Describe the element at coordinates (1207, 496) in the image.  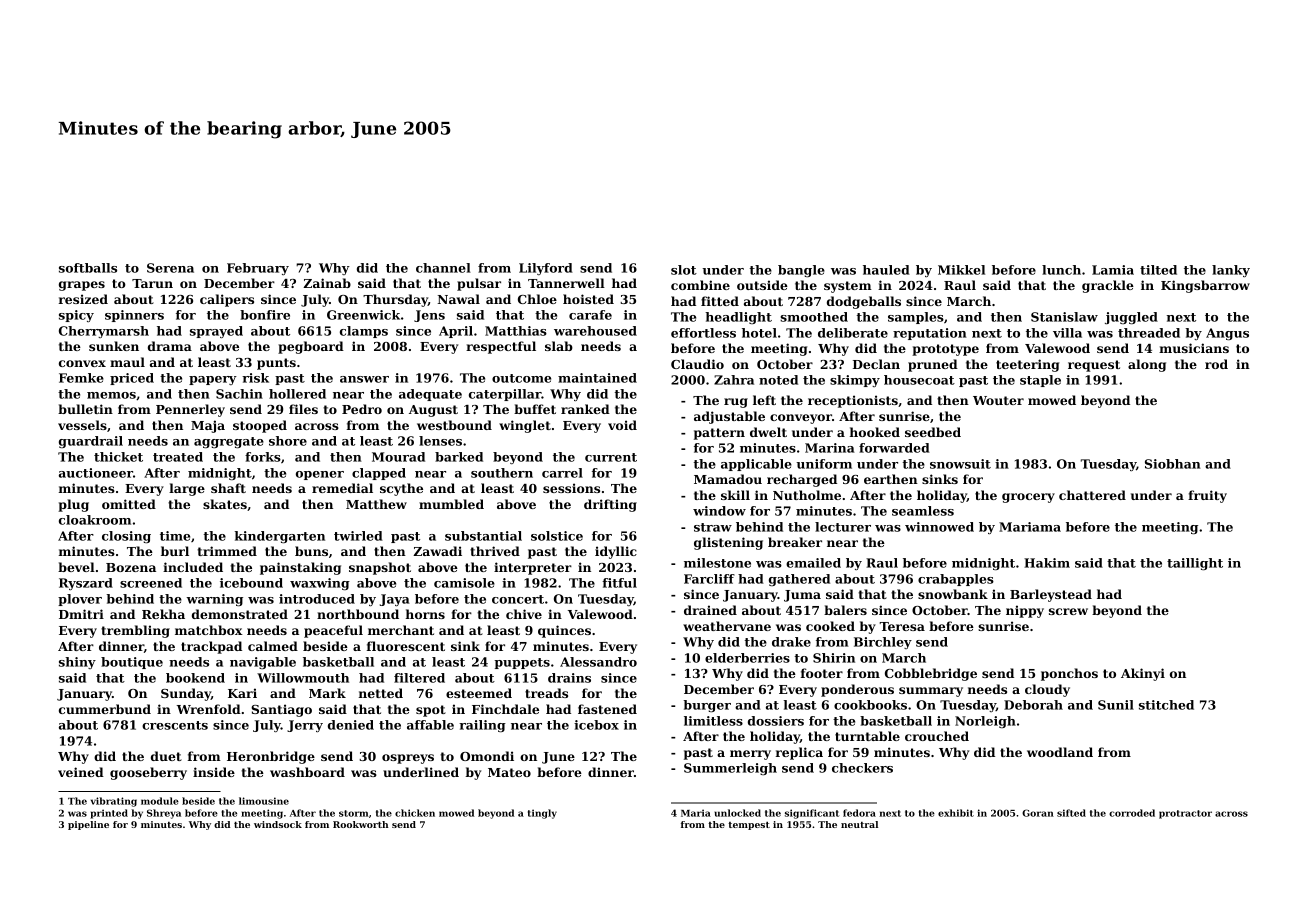
I see `fruity` at that location.
